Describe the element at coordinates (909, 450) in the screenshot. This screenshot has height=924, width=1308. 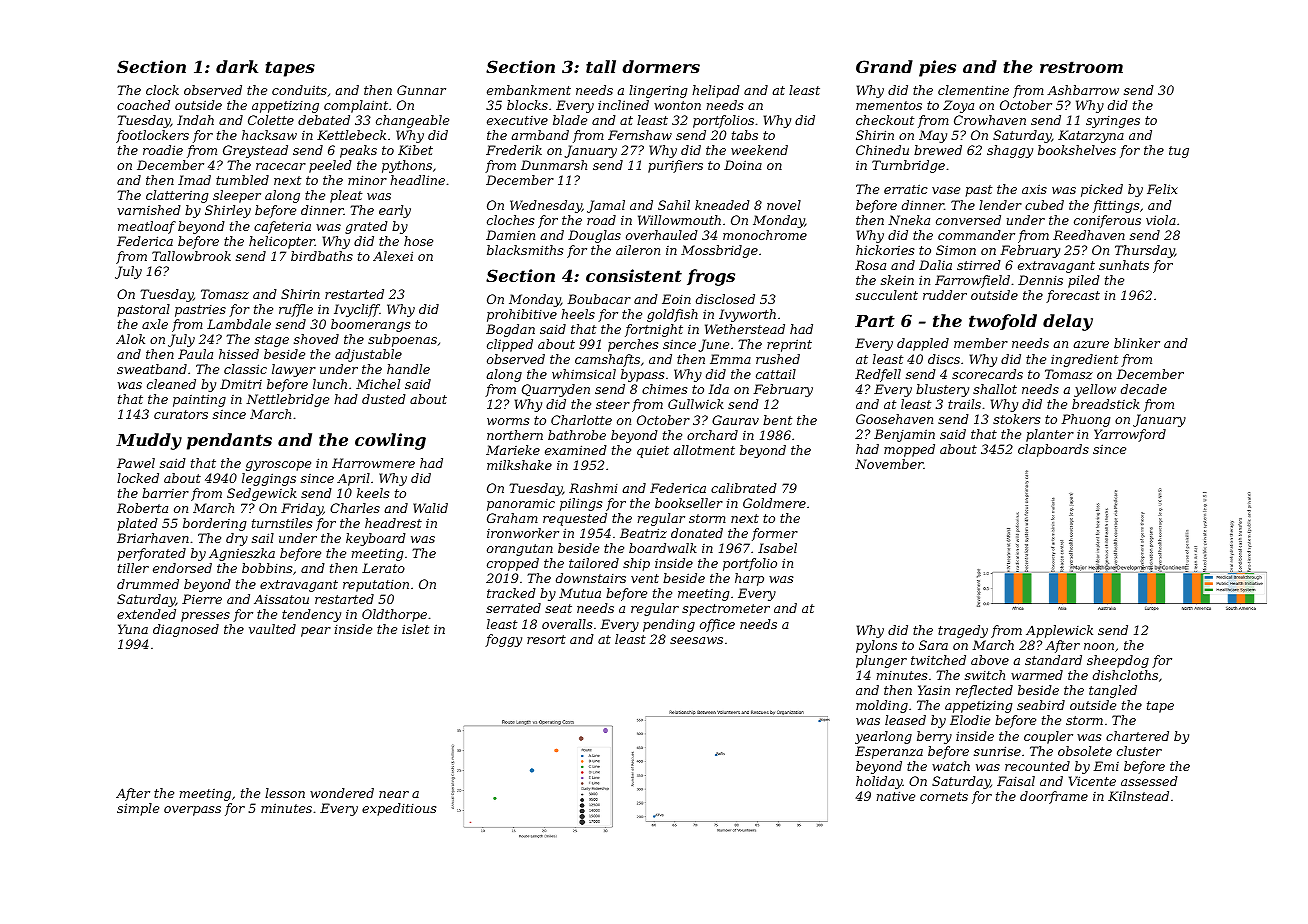
I see `mopped` at that location.
